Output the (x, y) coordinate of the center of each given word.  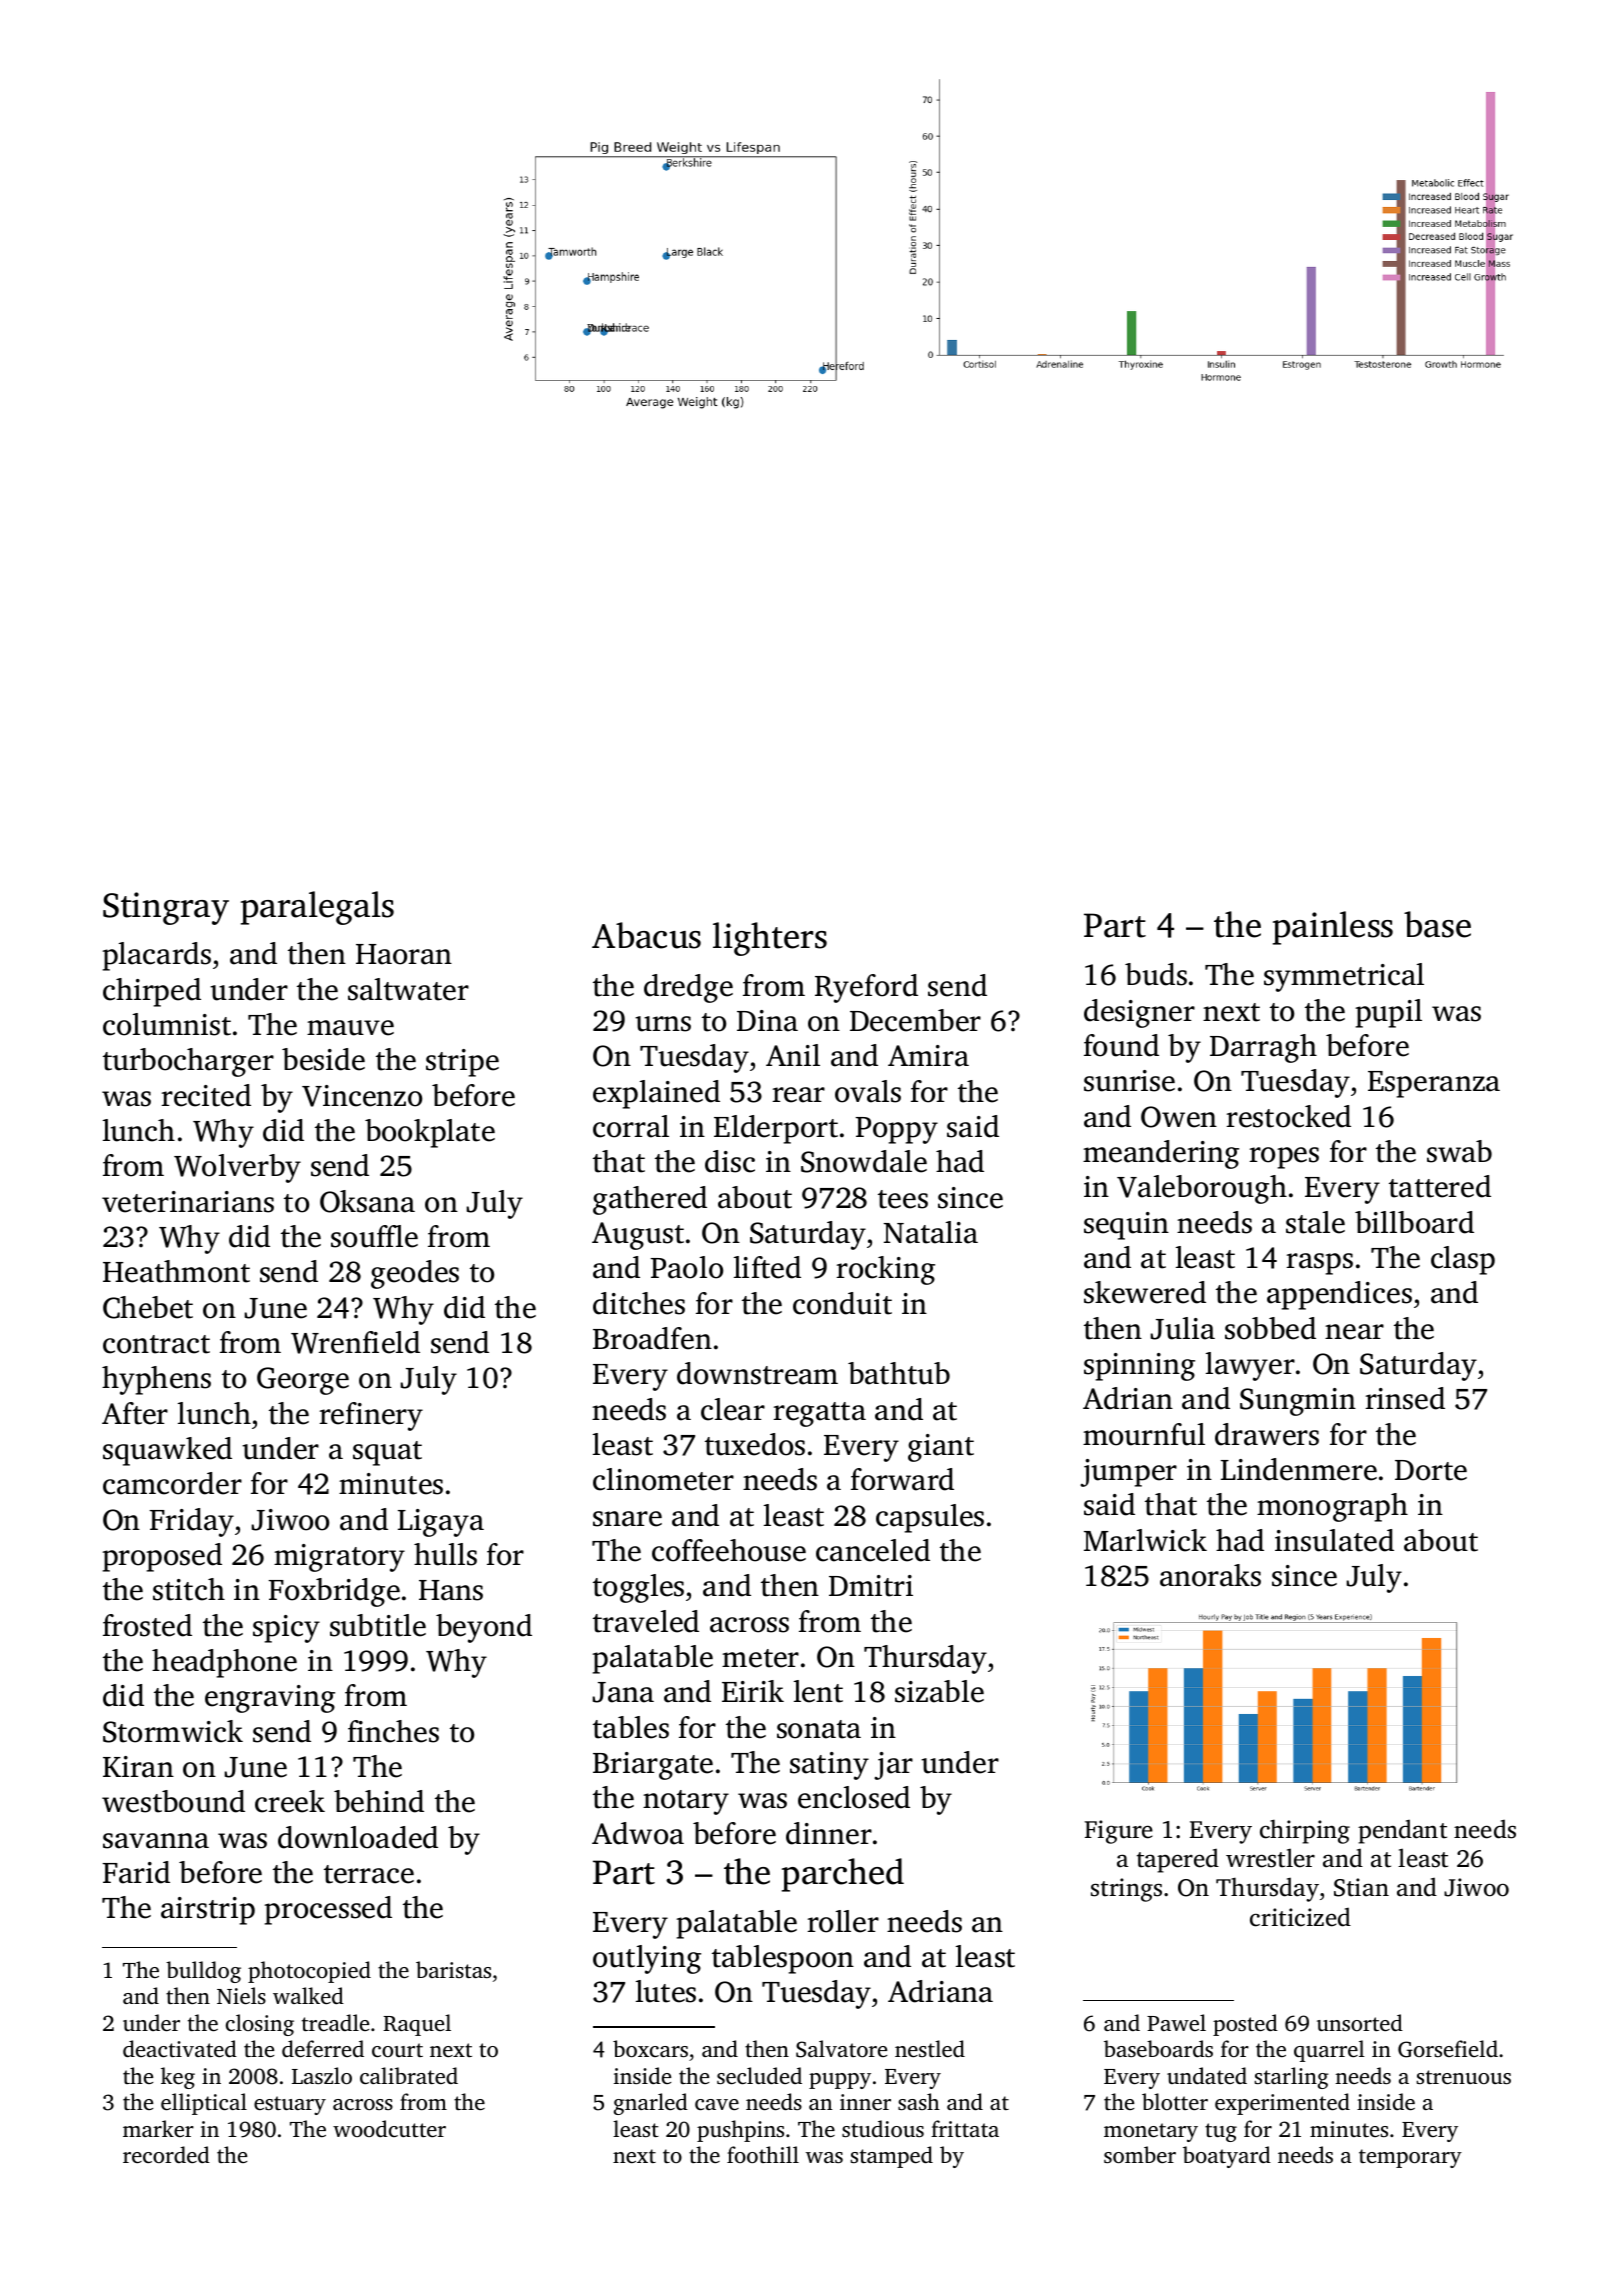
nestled (930, 2048)
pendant (1402, 1832)
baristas (453, 1969)
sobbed (1270, 1328)
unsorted (1360, 2022)
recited (206, 1095)
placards (156, 956)
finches (393, 1731)
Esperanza (1434, 1084)
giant (941, 1448)
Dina (767, 1021)
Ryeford (866, 988)
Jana (623, 1692)
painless (1333, 928)
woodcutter (389, 2128)
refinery (371, 1416)
